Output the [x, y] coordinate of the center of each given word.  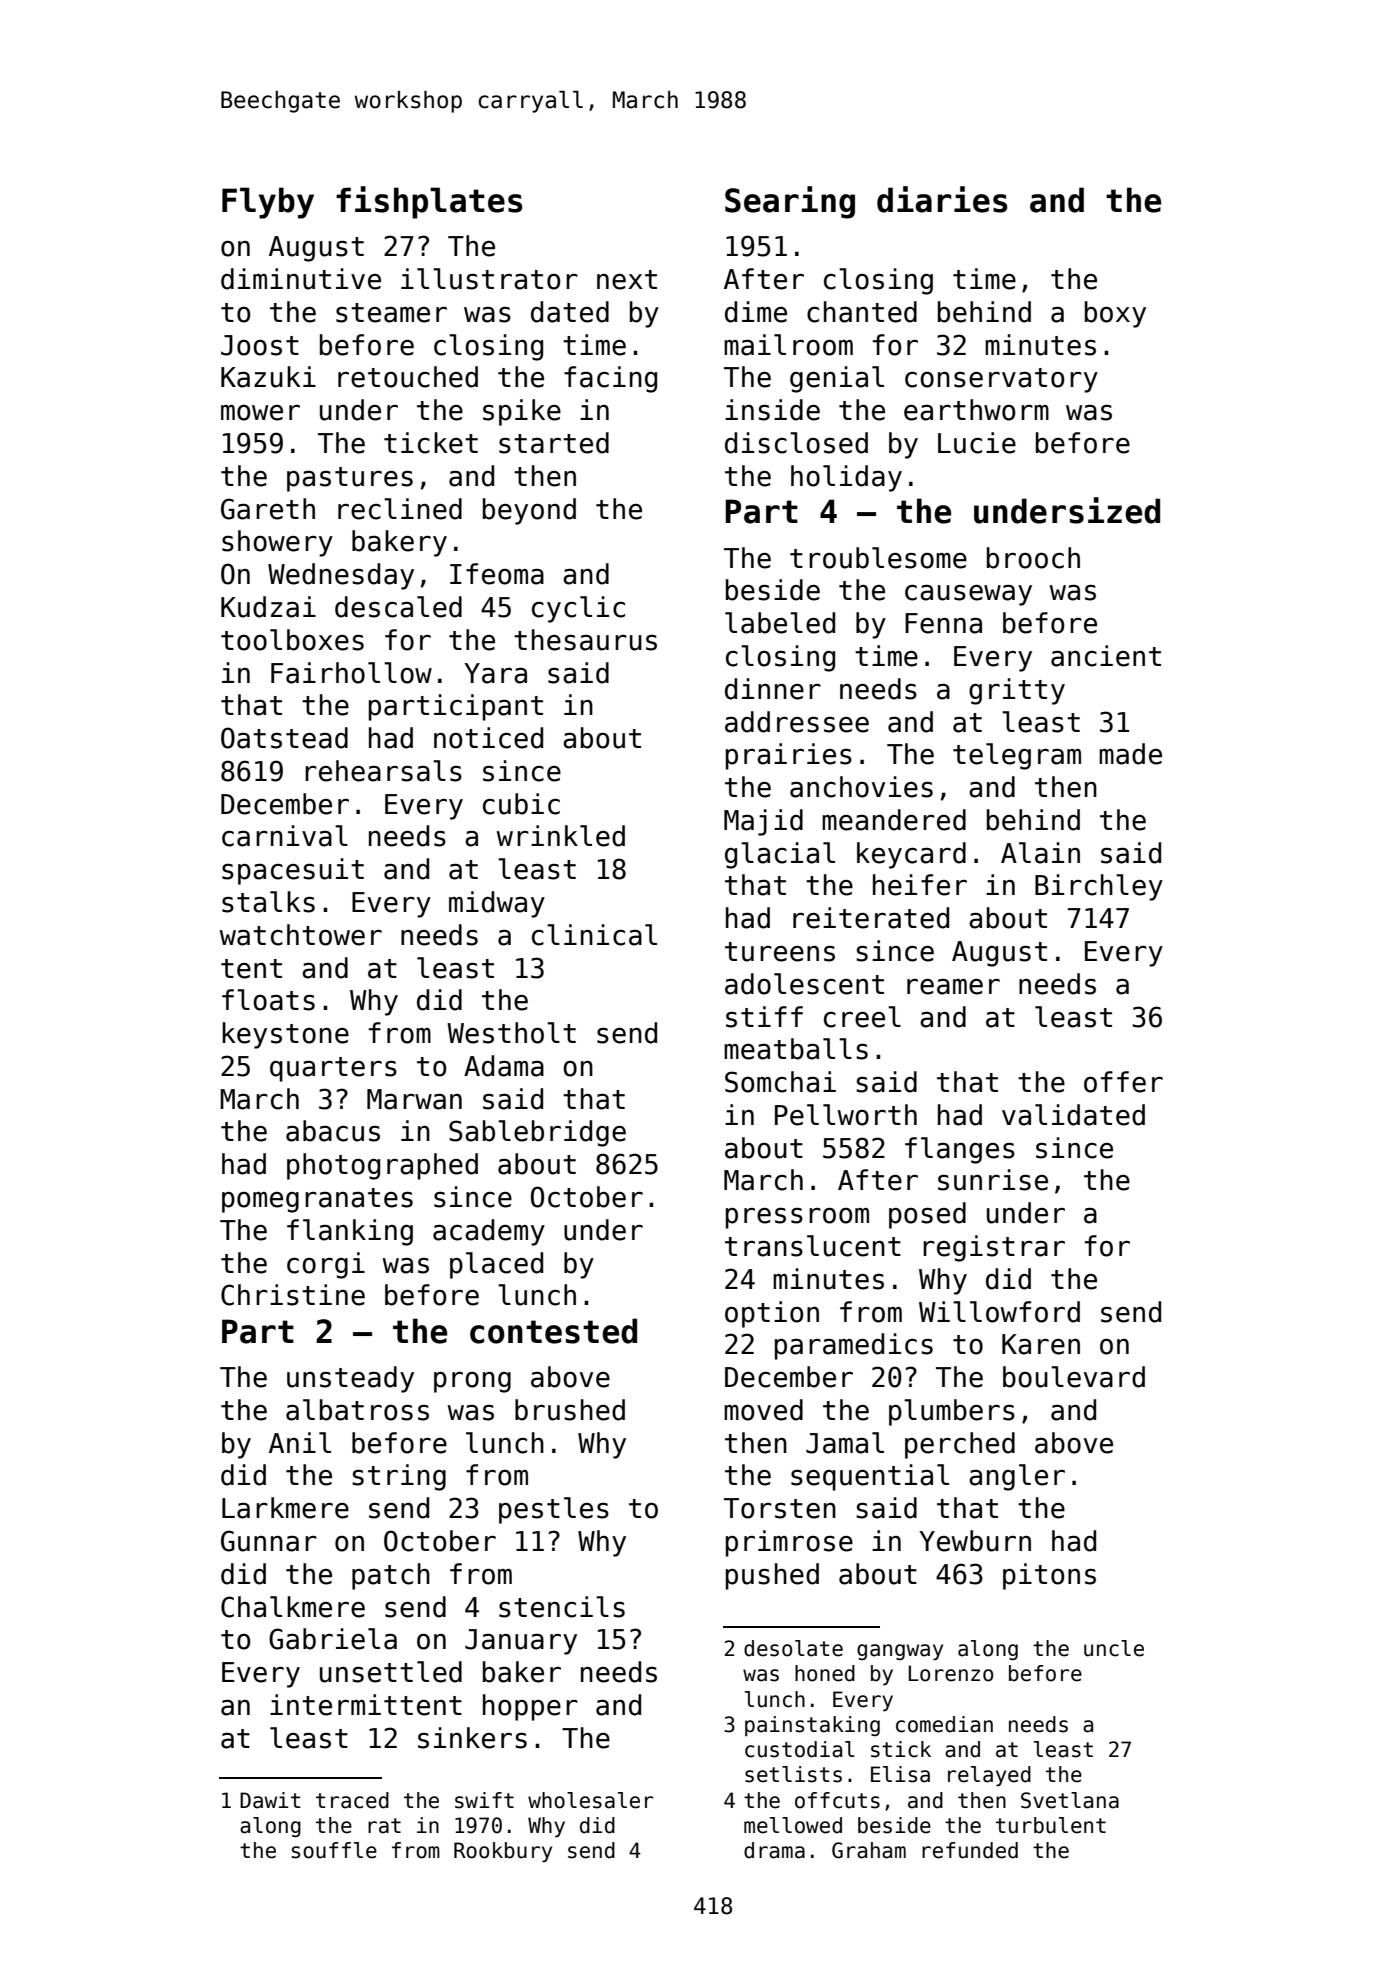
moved [763, 1410]
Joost [260, 345]
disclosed [796, 443]
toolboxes [292, 640]
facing [610, 379]
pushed [772, 1576]
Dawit [270, 1800]
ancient [1106, 656]
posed [927, 1215]
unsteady [350, 1379]
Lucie [977, 443]
